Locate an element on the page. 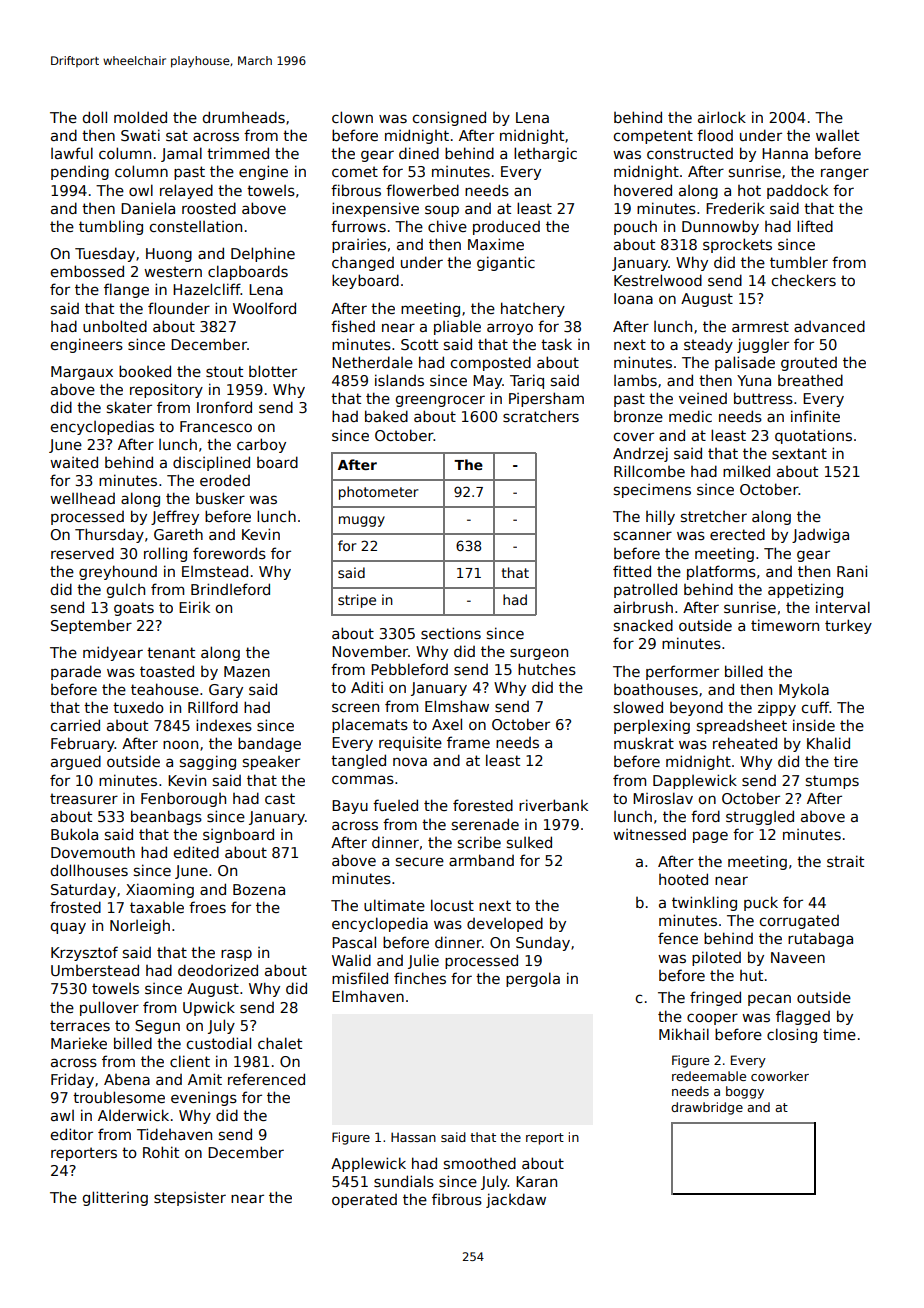 The height and width of the image is (1308, 924). Friday is located at coordinates (72, 1080).
